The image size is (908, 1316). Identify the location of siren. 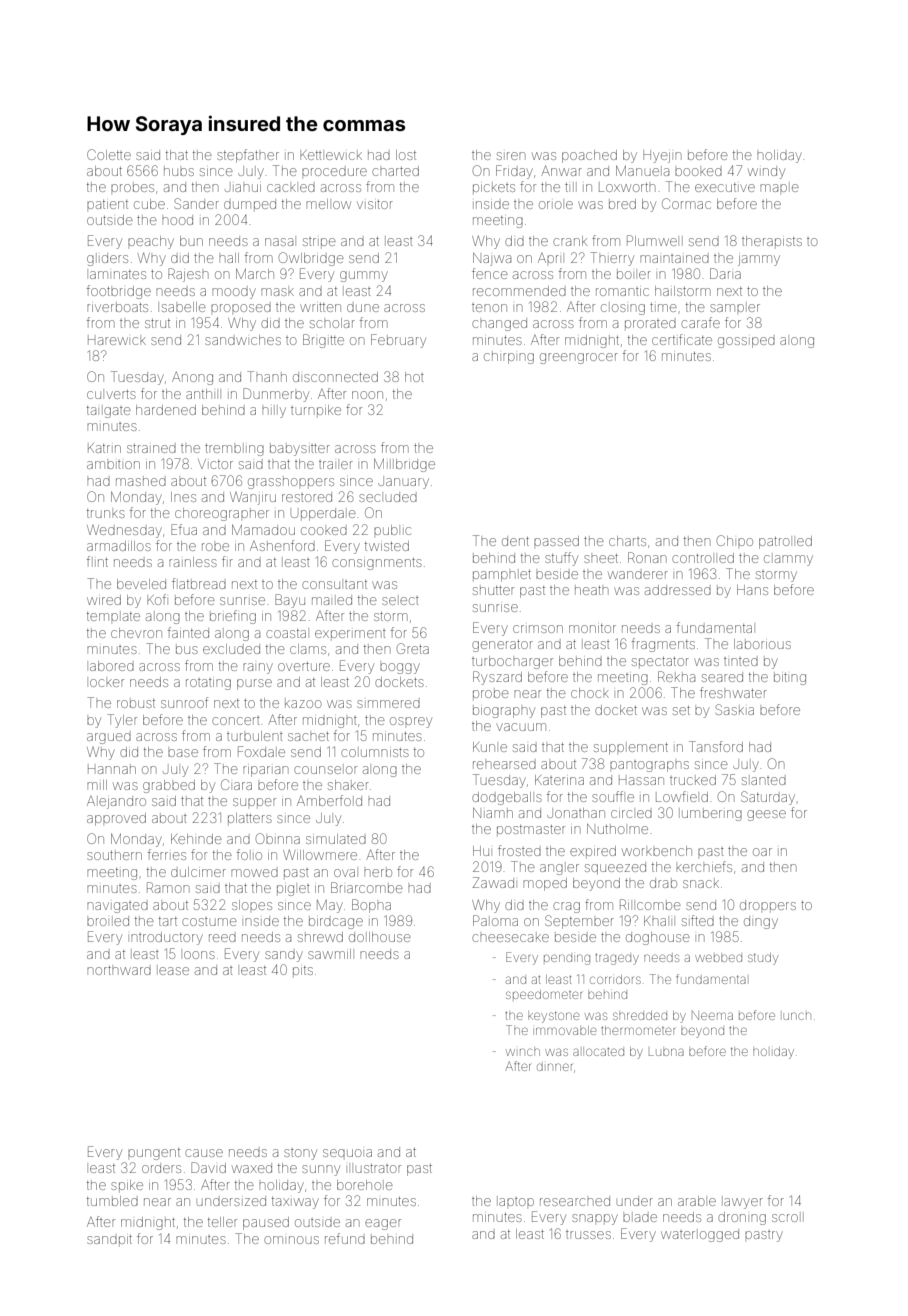
(511, 156).
